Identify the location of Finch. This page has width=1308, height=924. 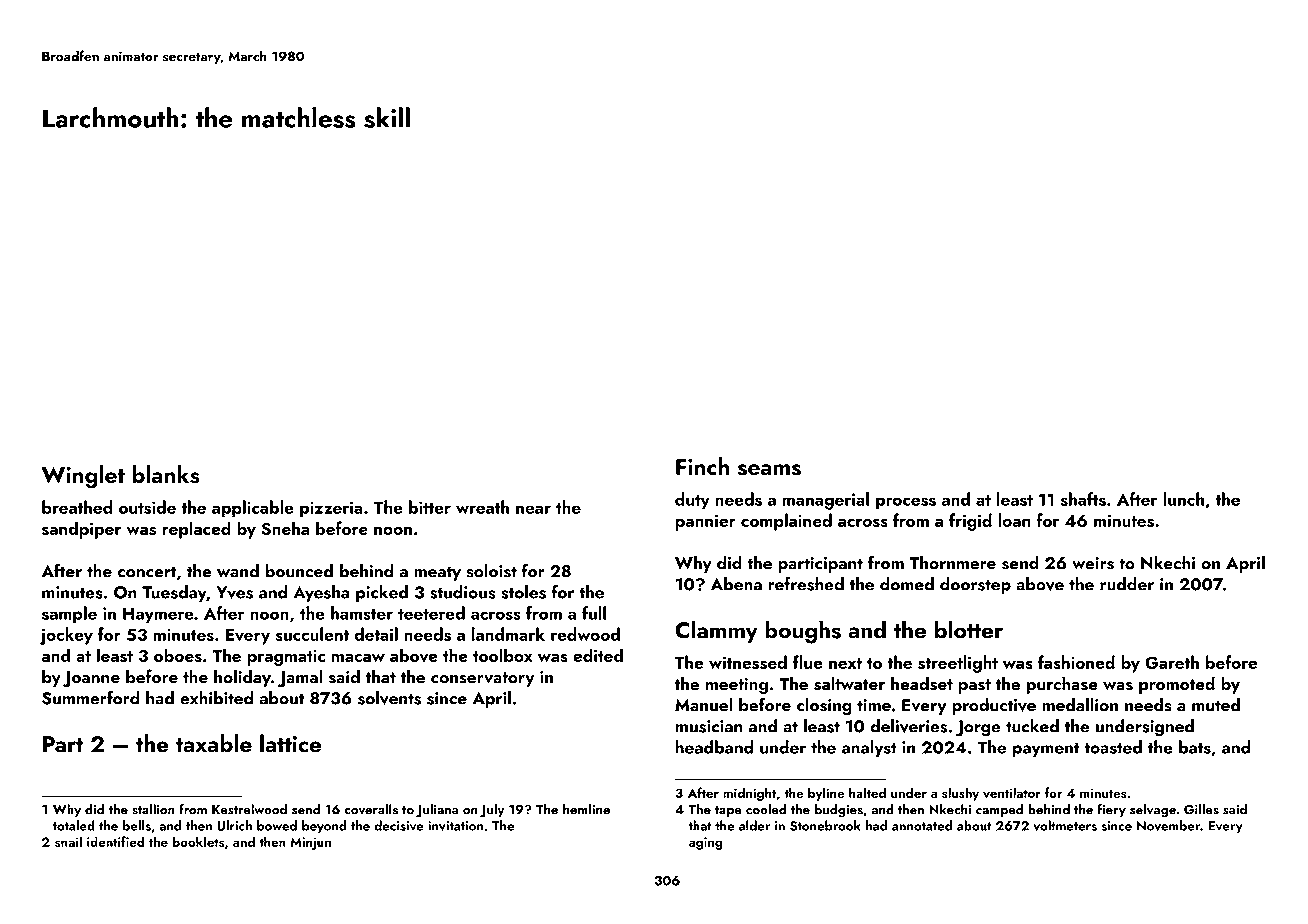
(702, 466).
